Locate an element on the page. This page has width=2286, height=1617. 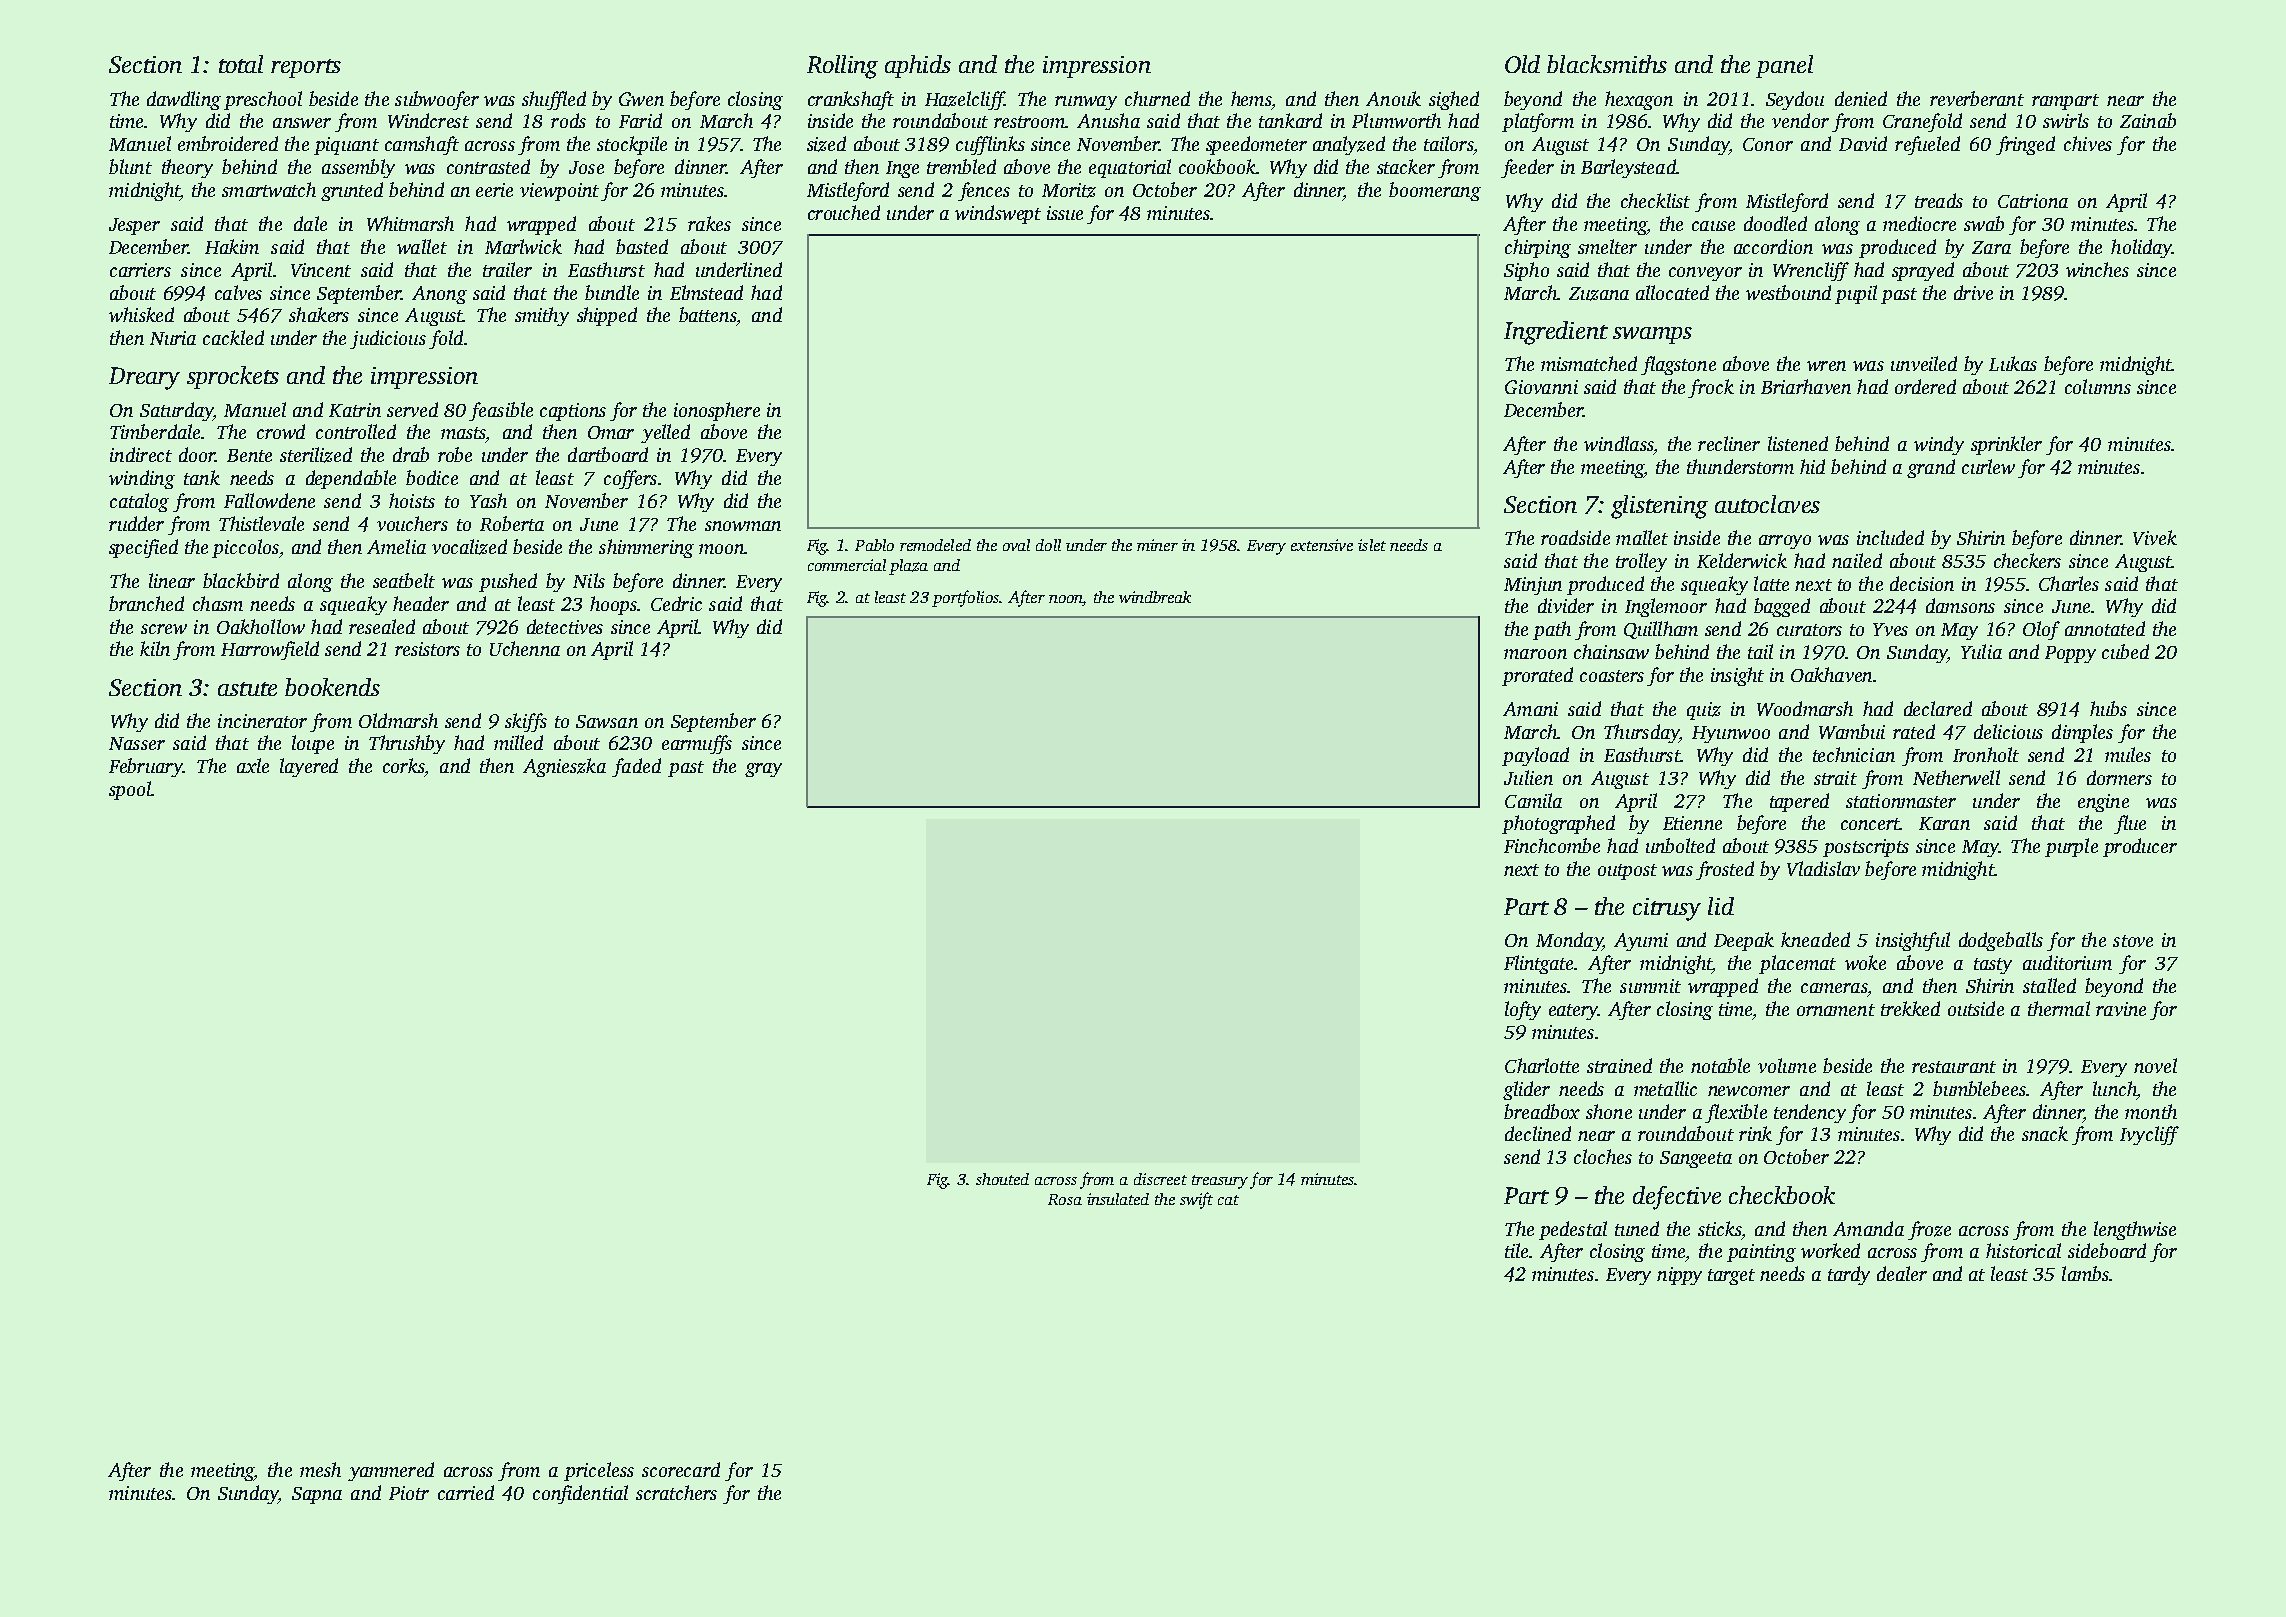
flue is located at coordinates (2130, 824).
